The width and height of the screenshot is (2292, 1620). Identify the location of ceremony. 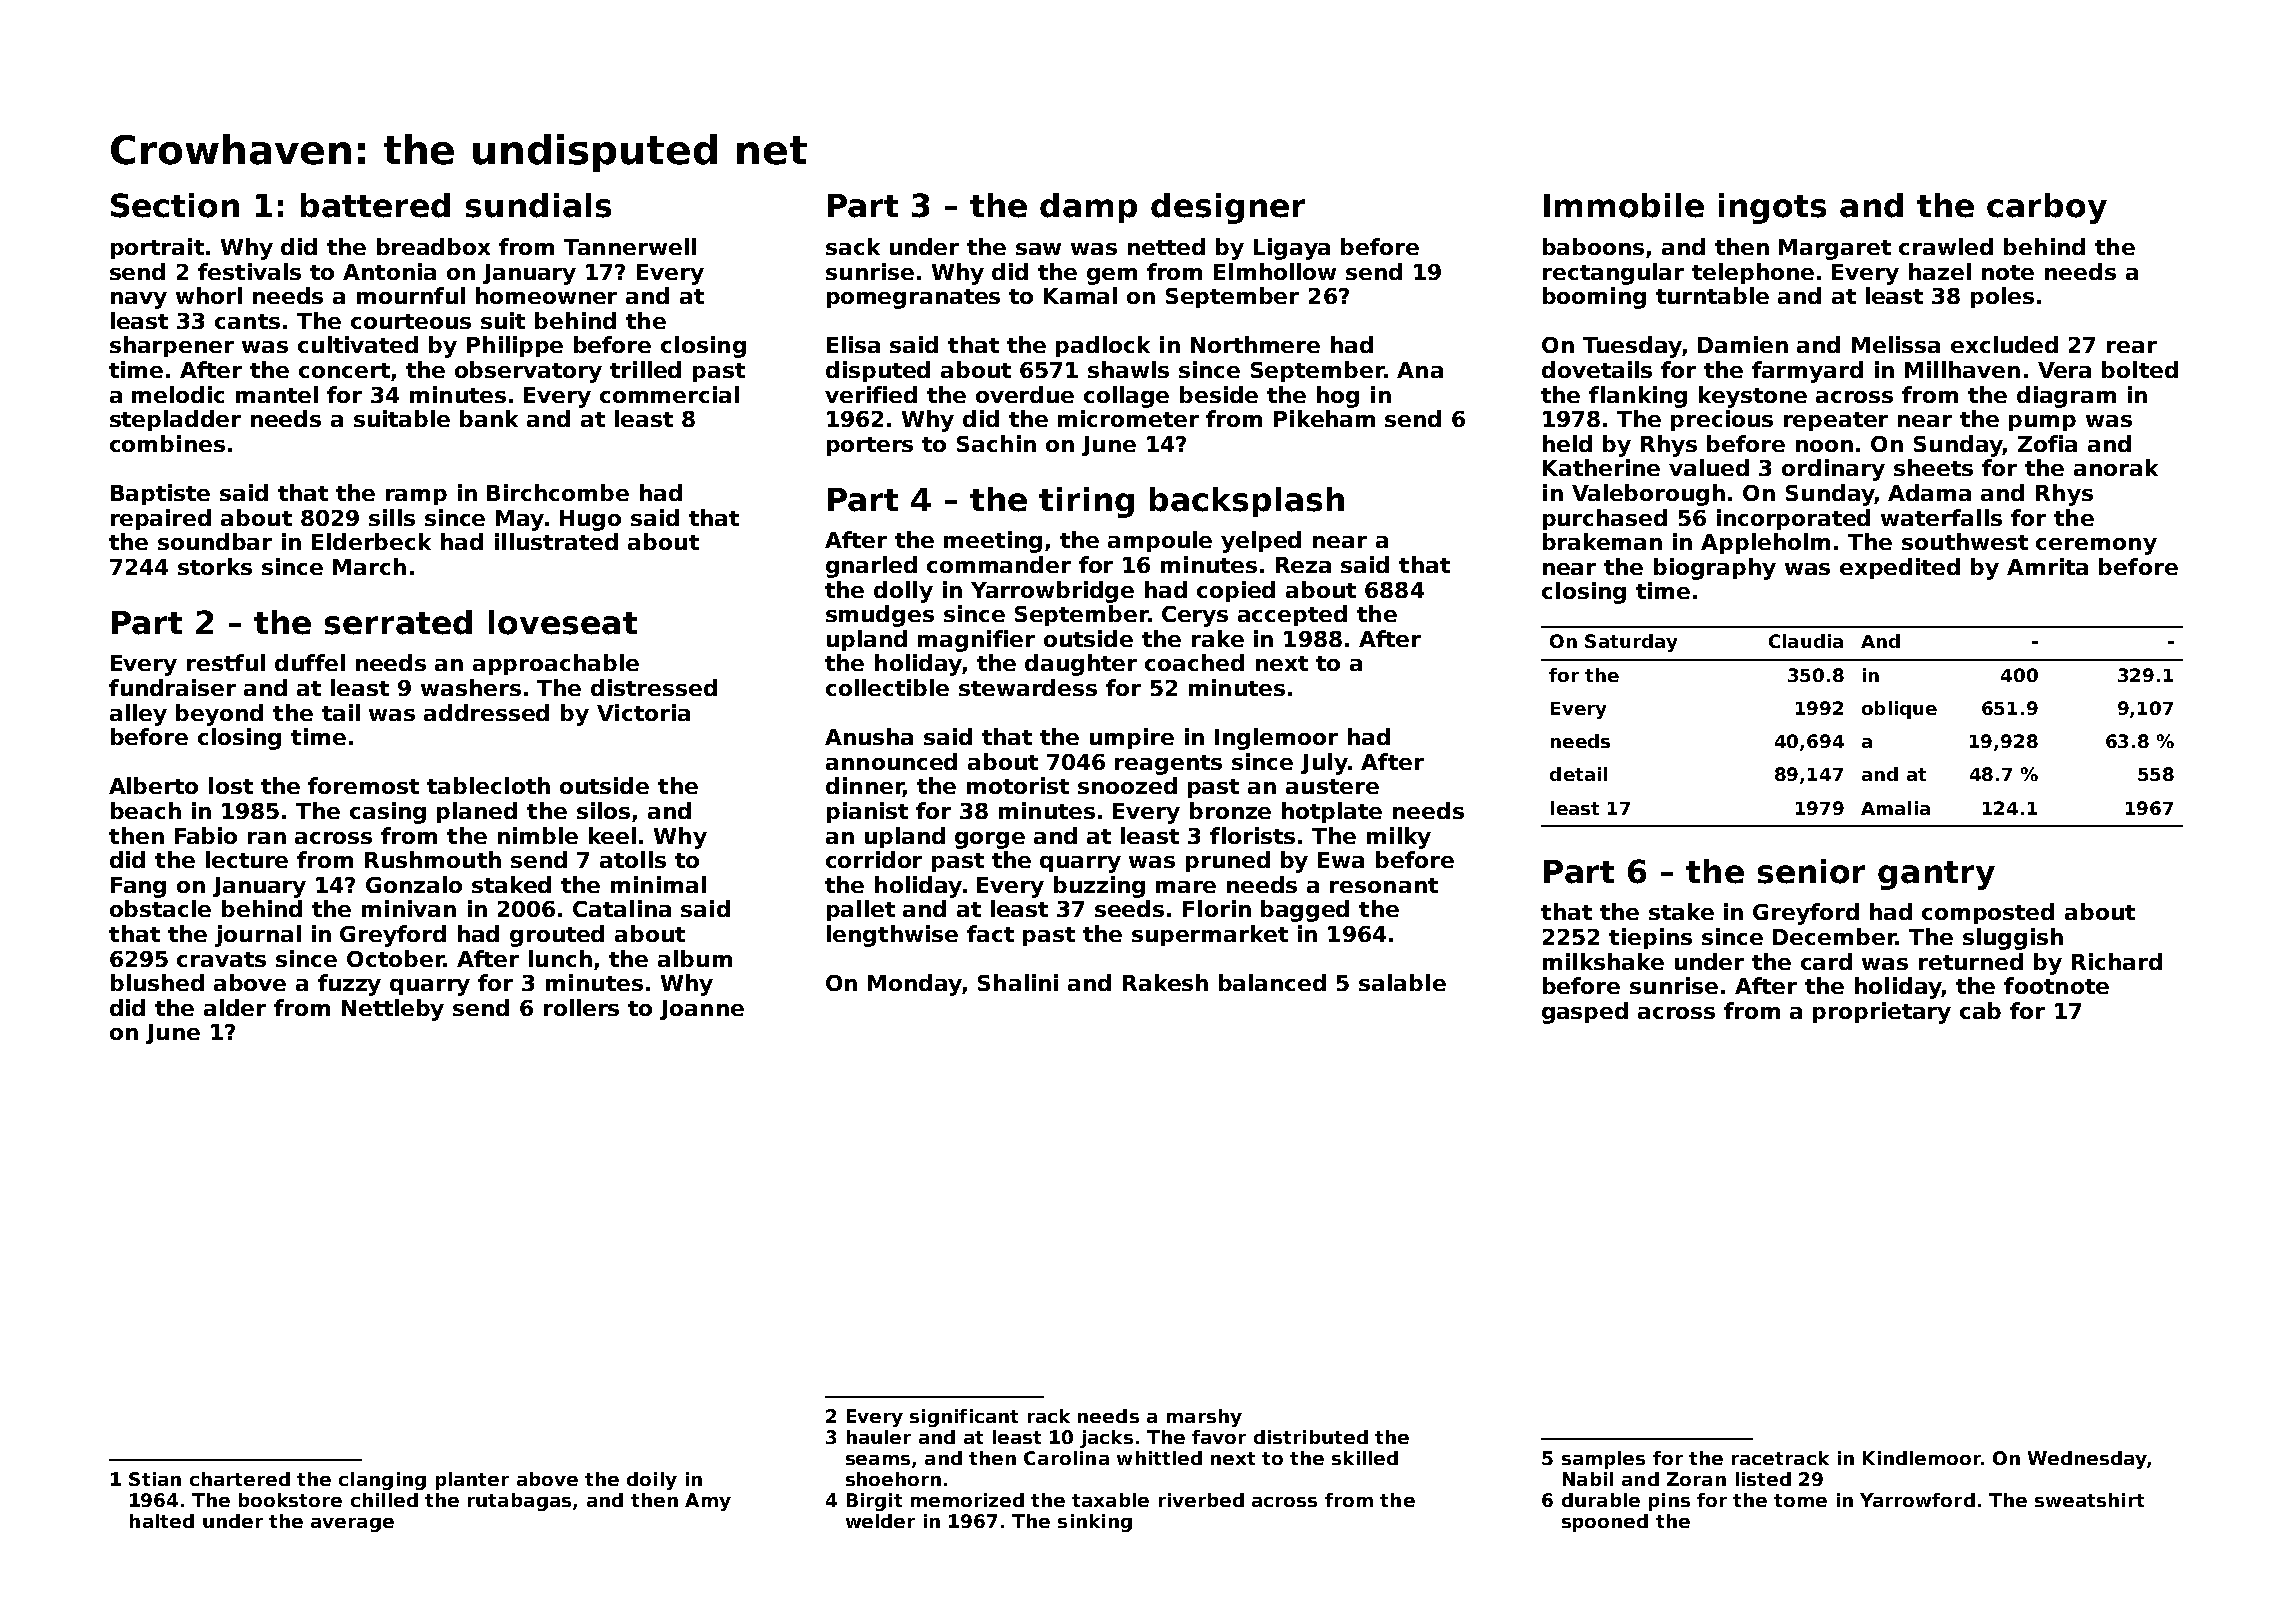
(2096, 546).
